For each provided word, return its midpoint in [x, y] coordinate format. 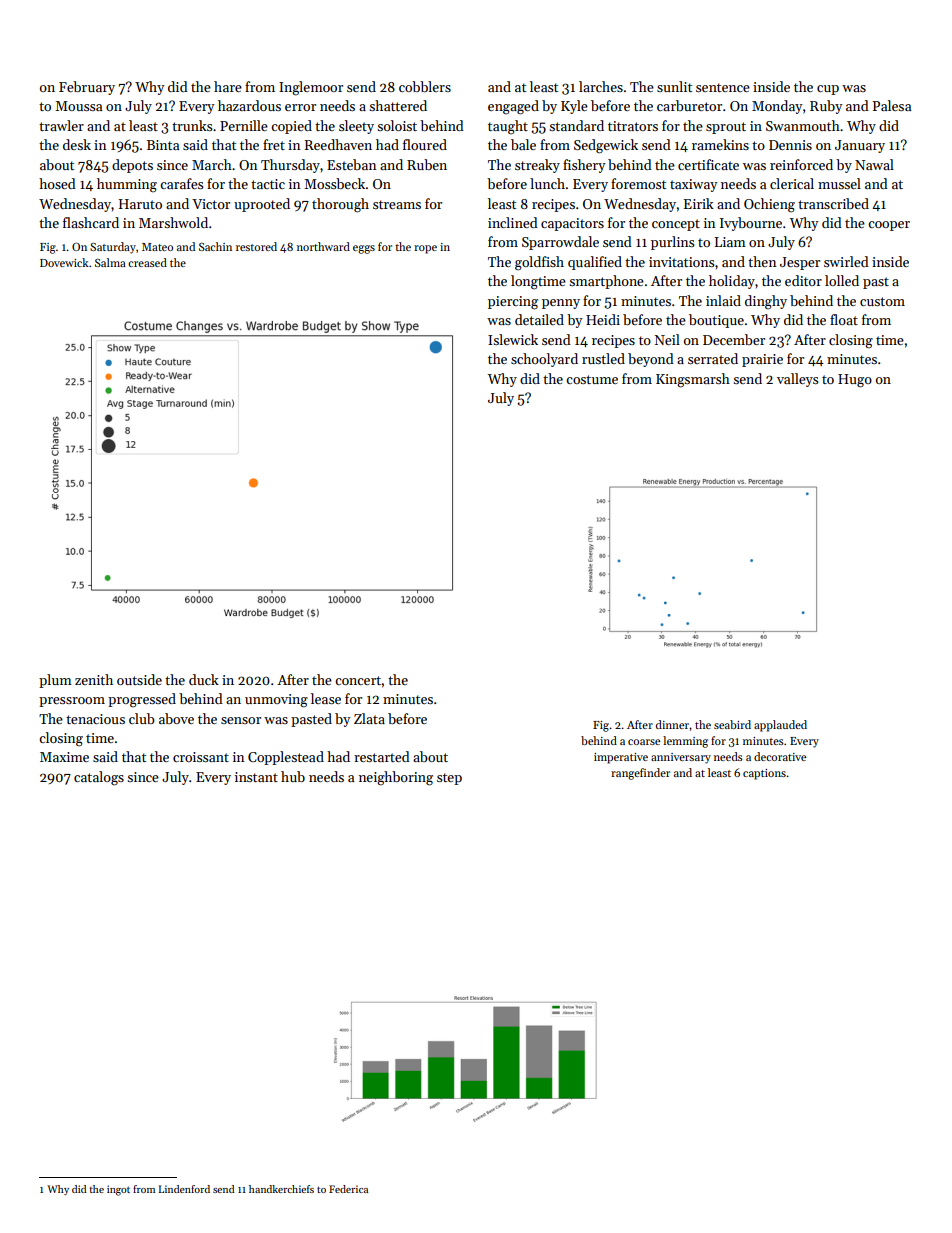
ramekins [720, 144]
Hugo [855, 381]
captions [764, 774]
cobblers [425, 86]
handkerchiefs [281, 1189]
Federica [348, 1189]
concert [358, 680]
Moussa [78, 106]
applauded [780, 726]
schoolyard [544, 360]
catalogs [99, 778]
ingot [118, 1190]
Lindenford [184, 1189]
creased [147, 262]
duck [204, 679]
